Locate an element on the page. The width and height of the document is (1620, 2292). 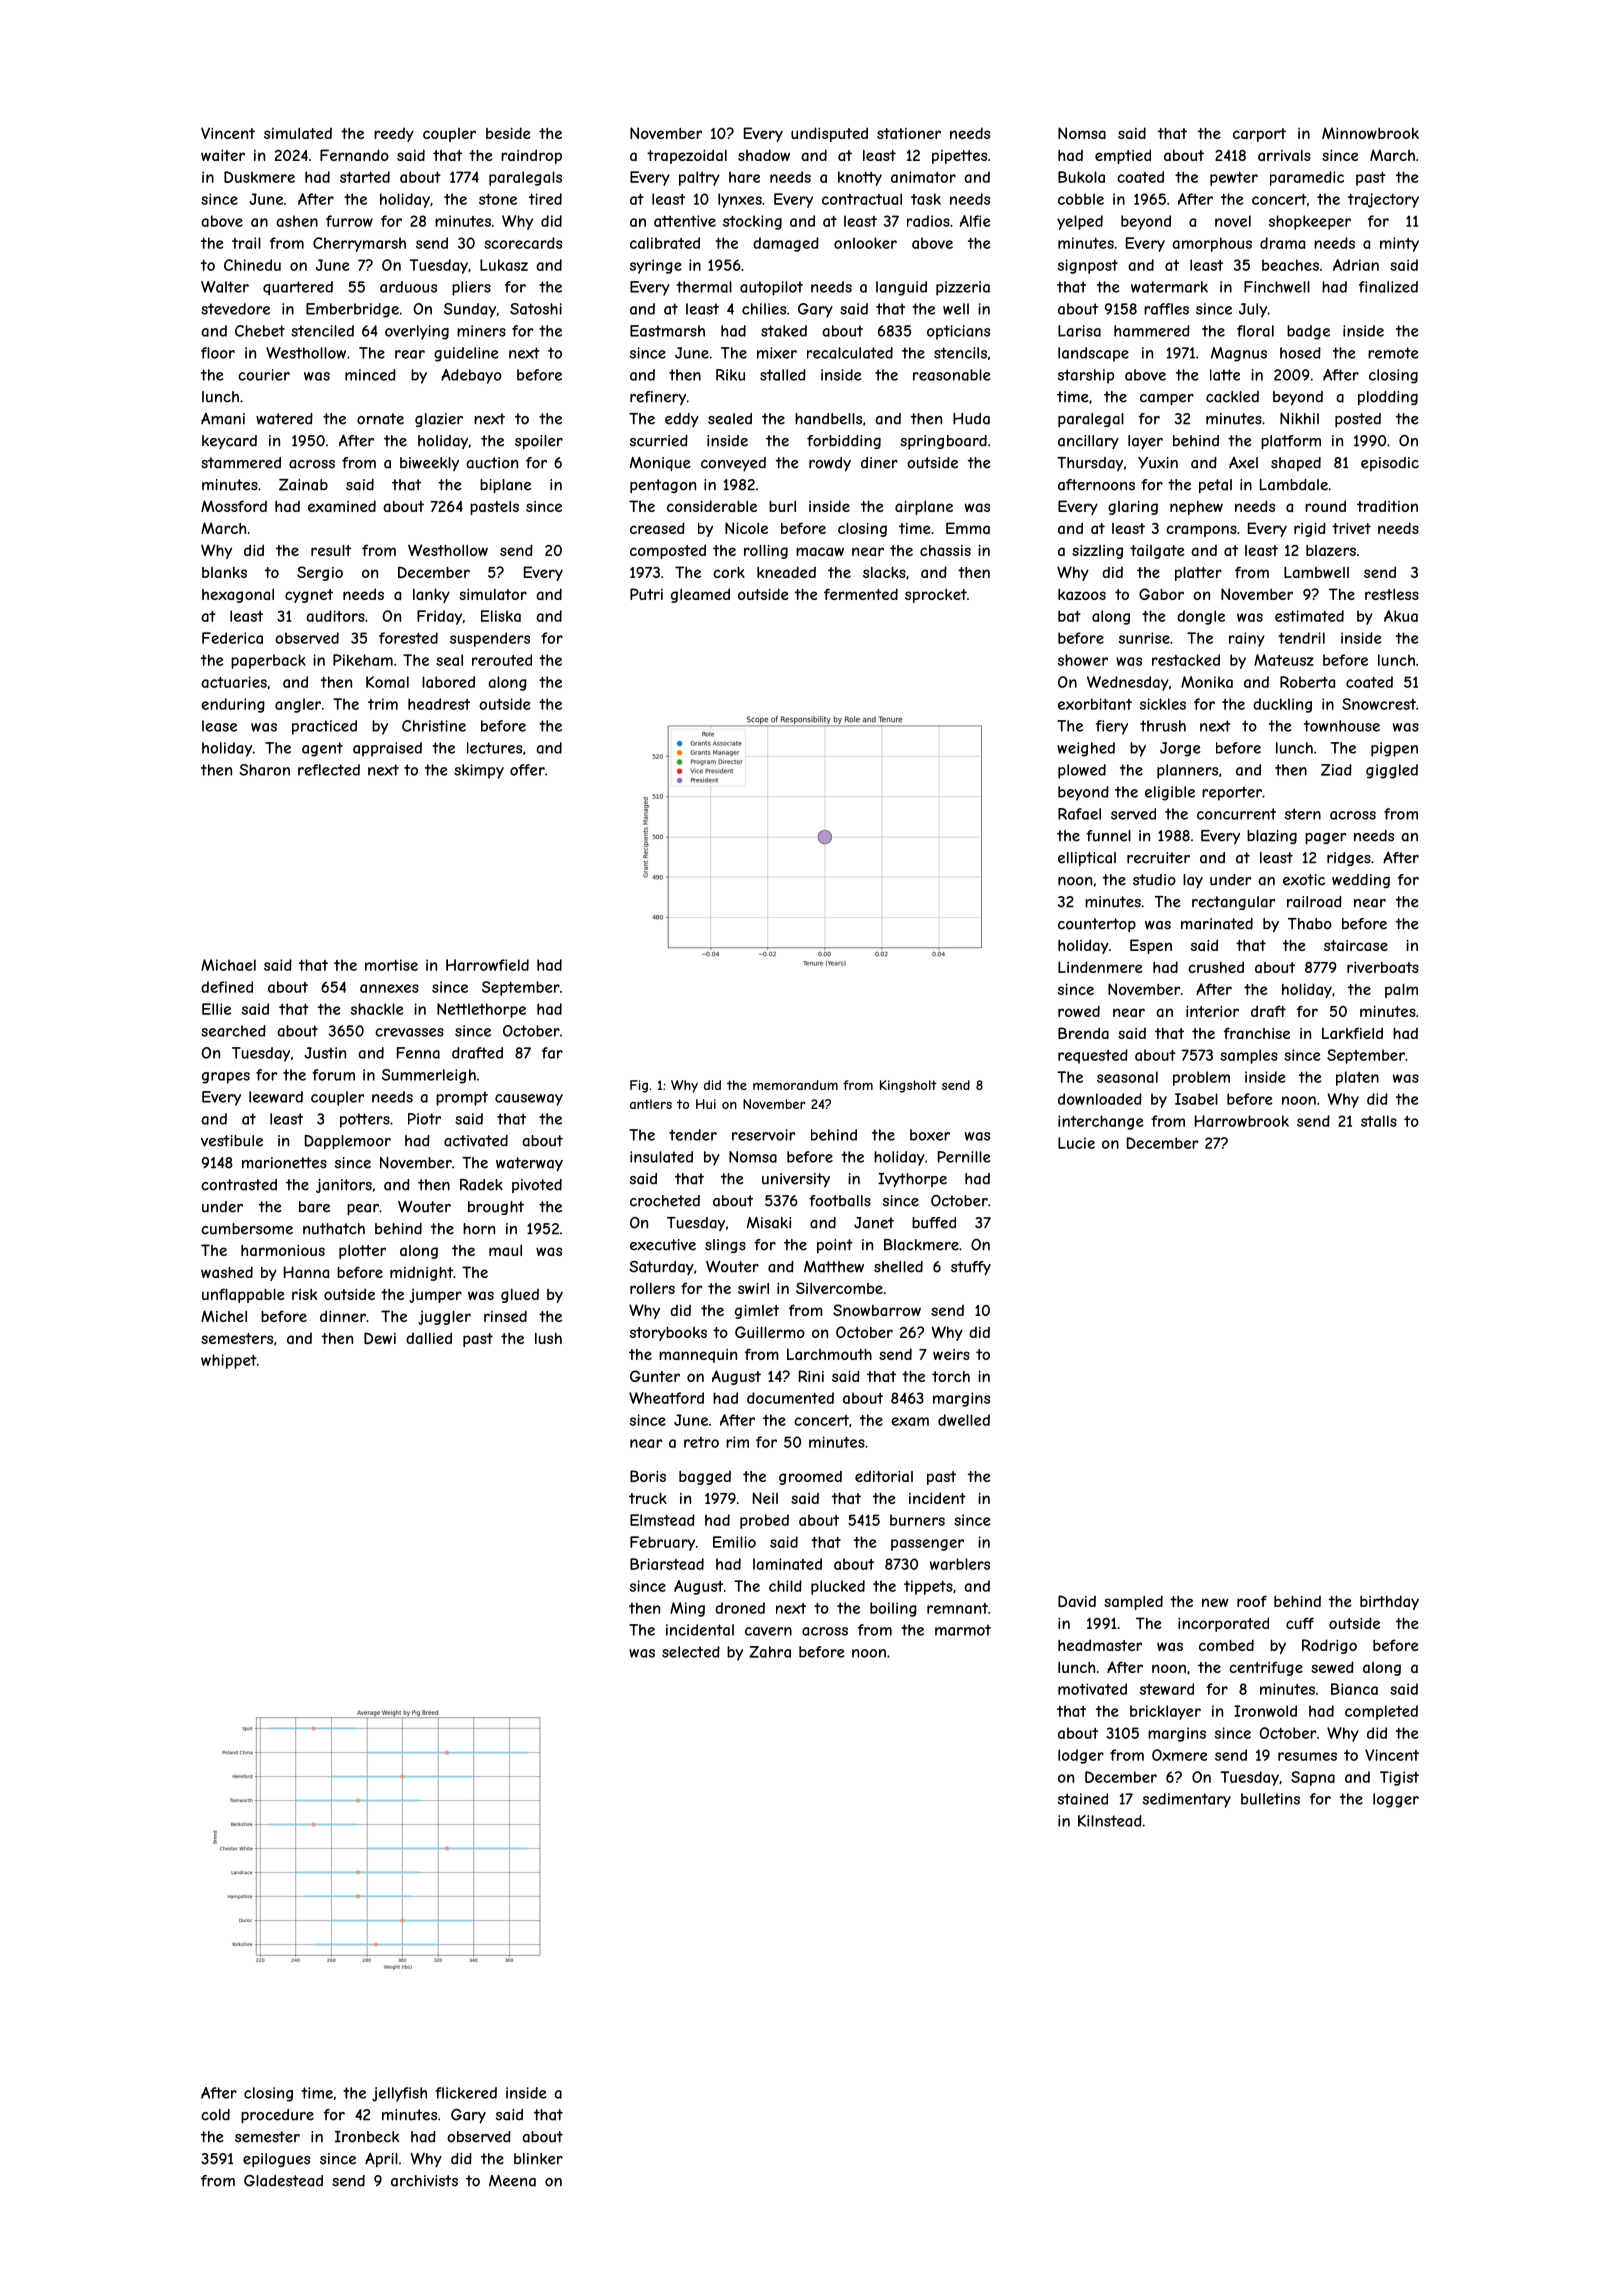
duckling is located at coordinates (1282, 705).
